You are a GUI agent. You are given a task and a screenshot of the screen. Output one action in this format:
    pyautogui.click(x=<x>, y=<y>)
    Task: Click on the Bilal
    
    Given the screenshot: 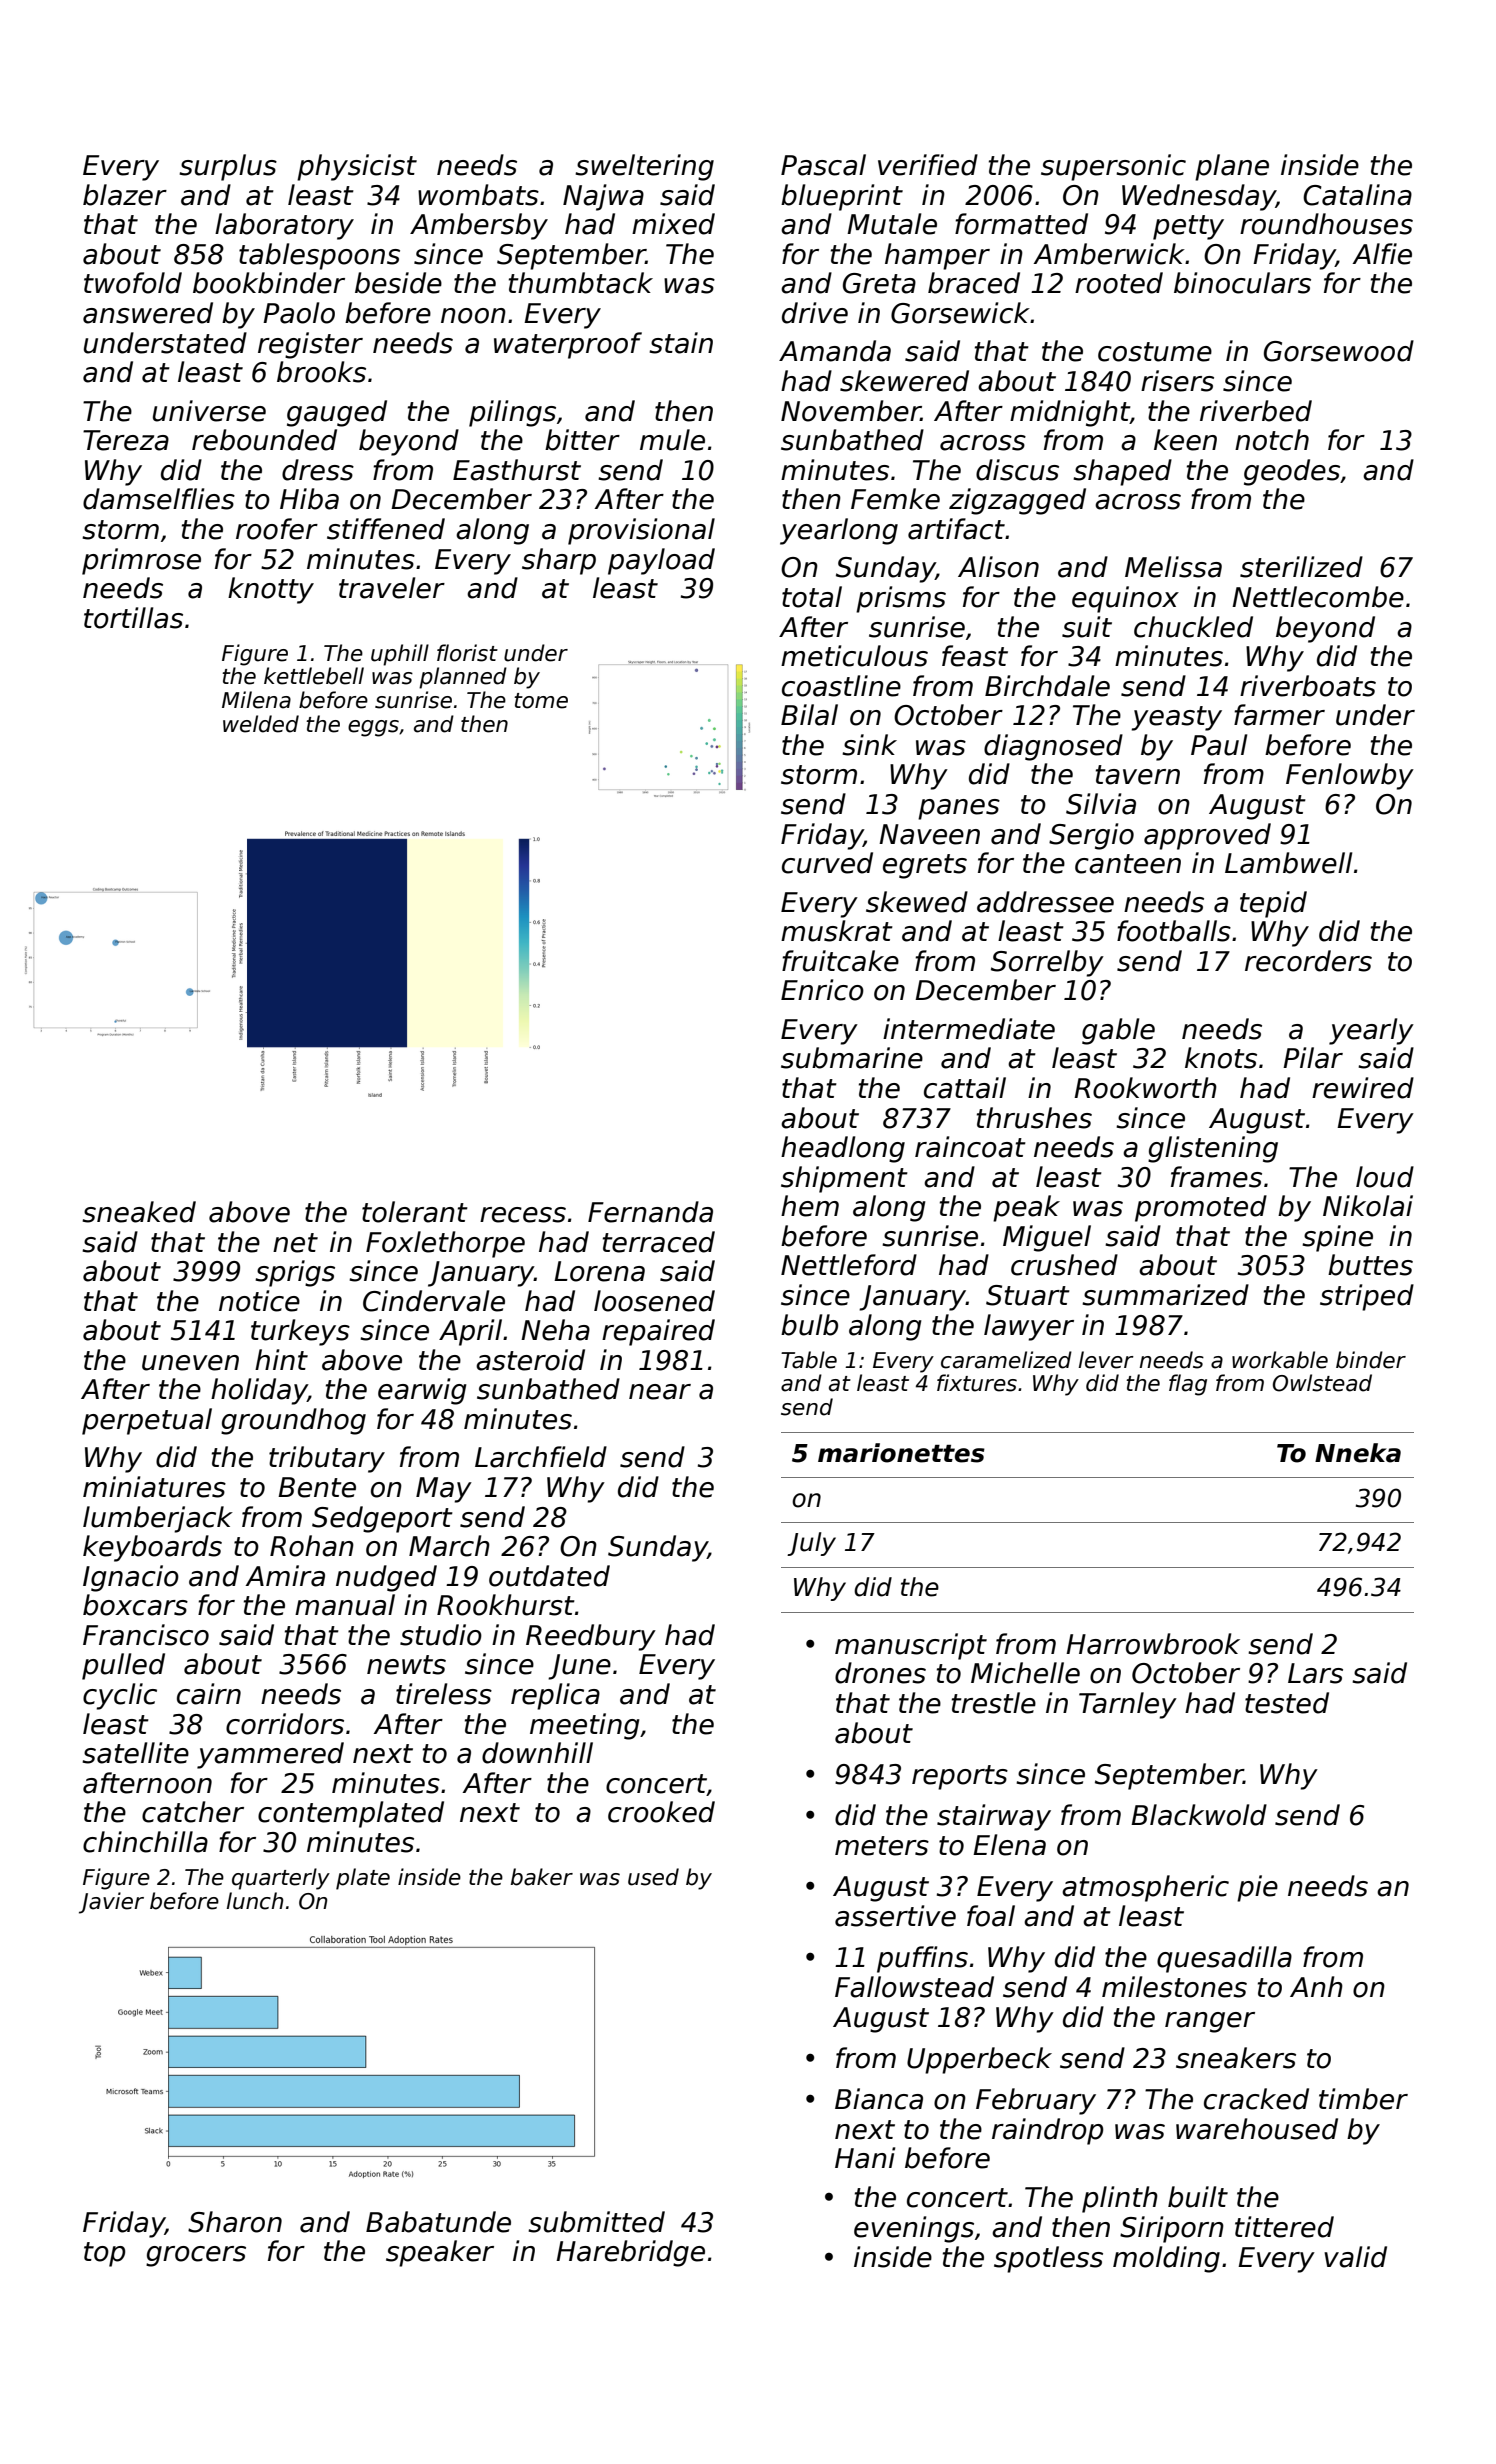 What is the action you would take?
    pyautogui.click(x=809, y=715)
